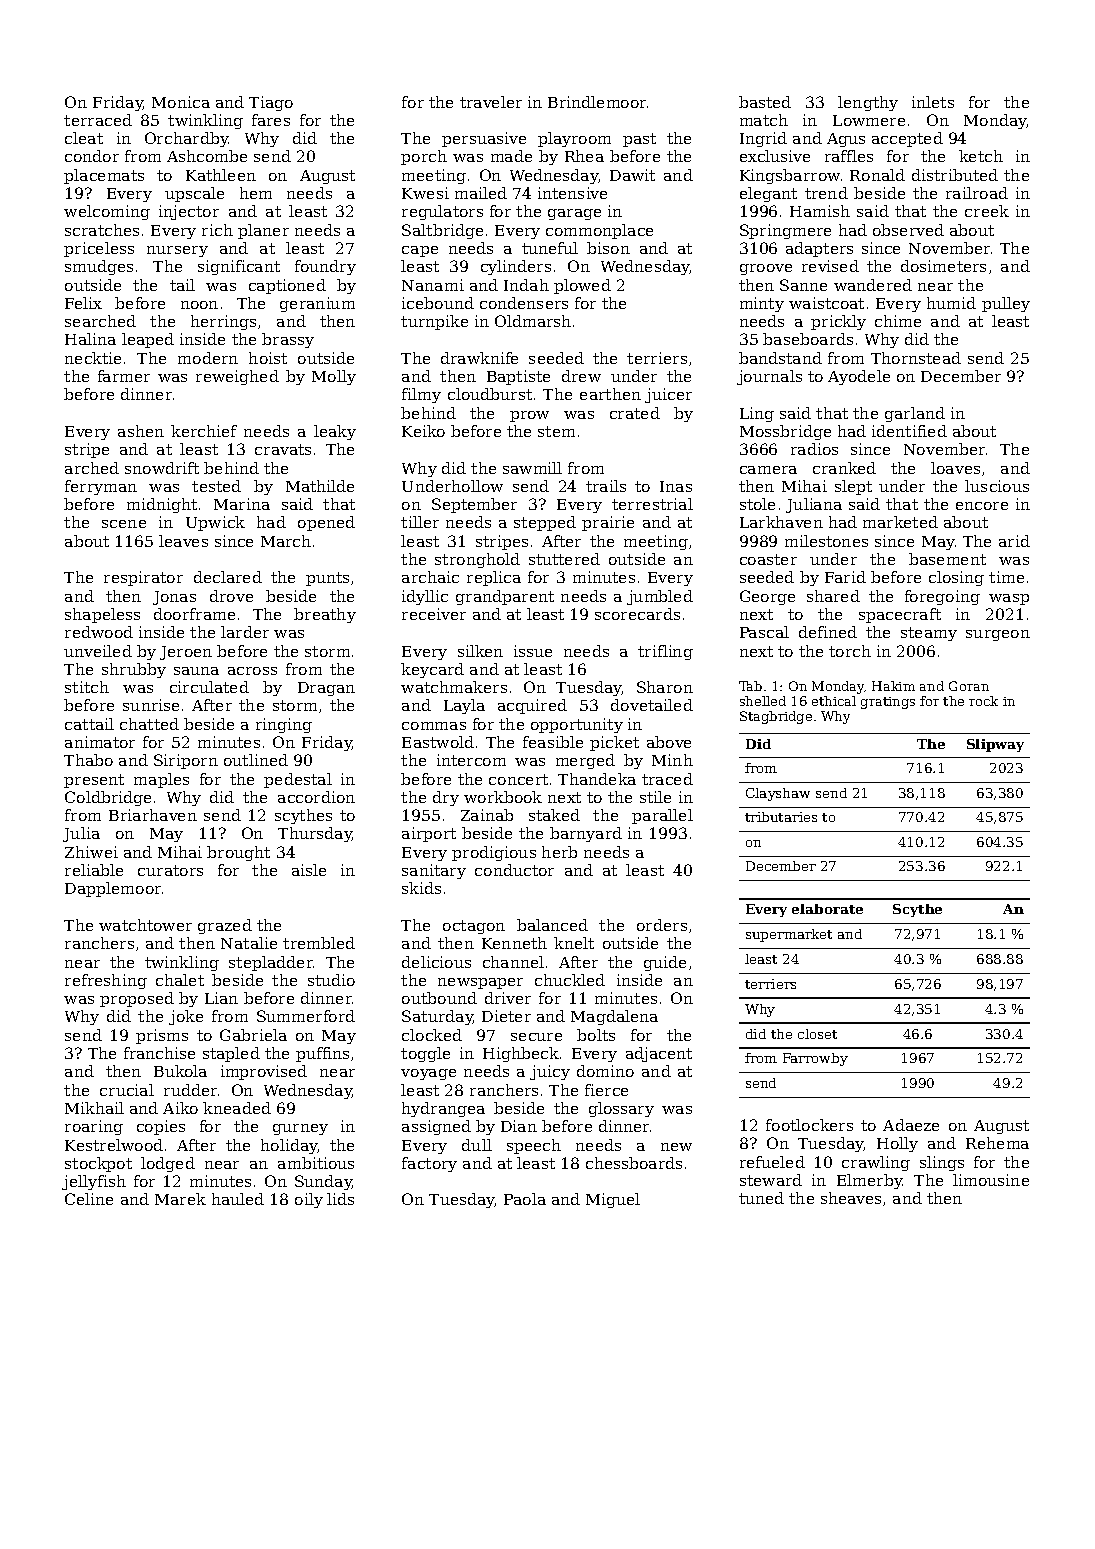  What do you see at coordinates (484, 139) in the screenshot?
I see `persuasive` at bounding box center [484, 139].
